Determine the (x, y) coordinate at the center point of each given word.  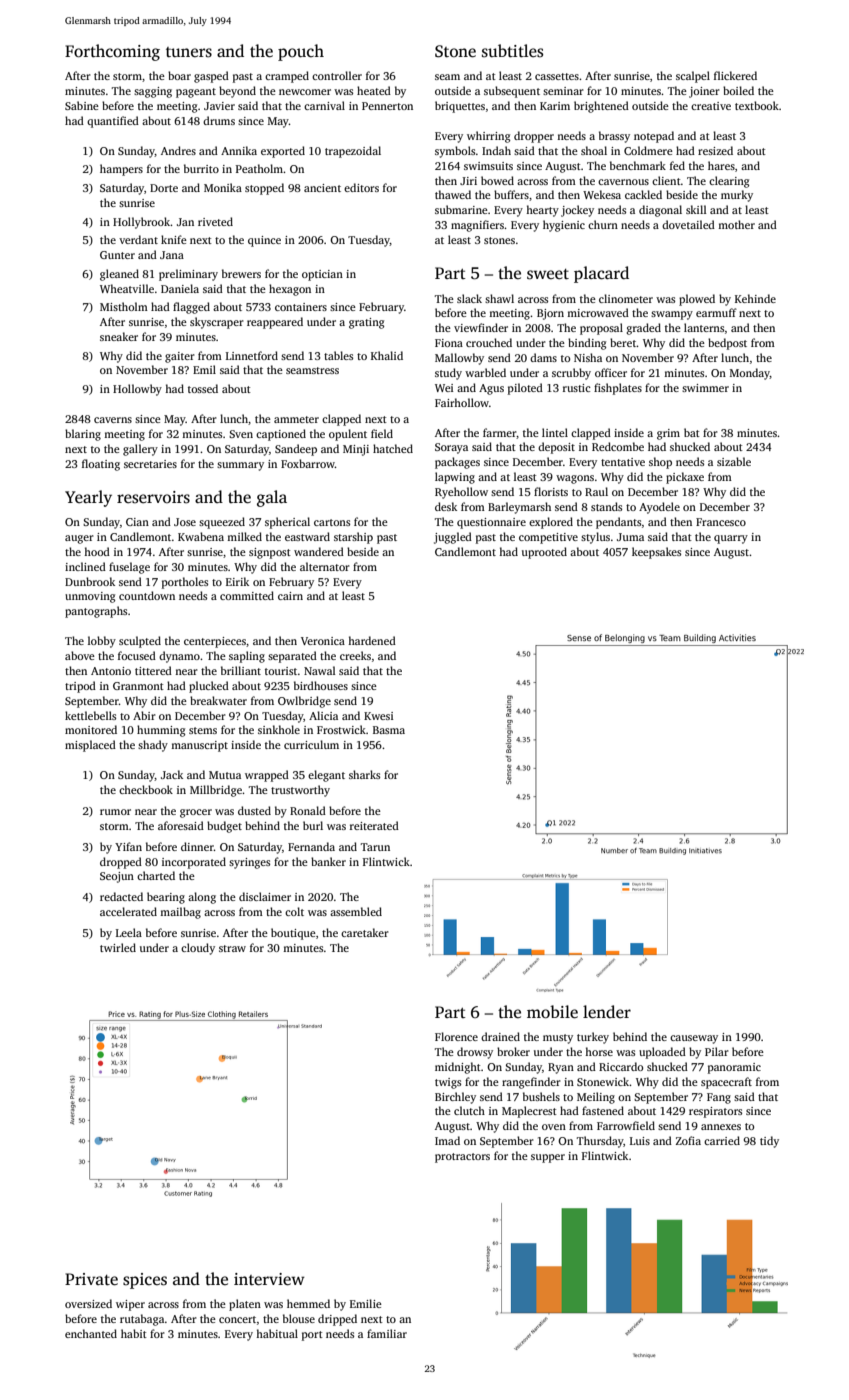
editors (361, 187)
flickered (735, 75)
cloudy (198, 949)
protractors (462, 1158)
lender (607, 1012)
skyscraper (217, 323)
